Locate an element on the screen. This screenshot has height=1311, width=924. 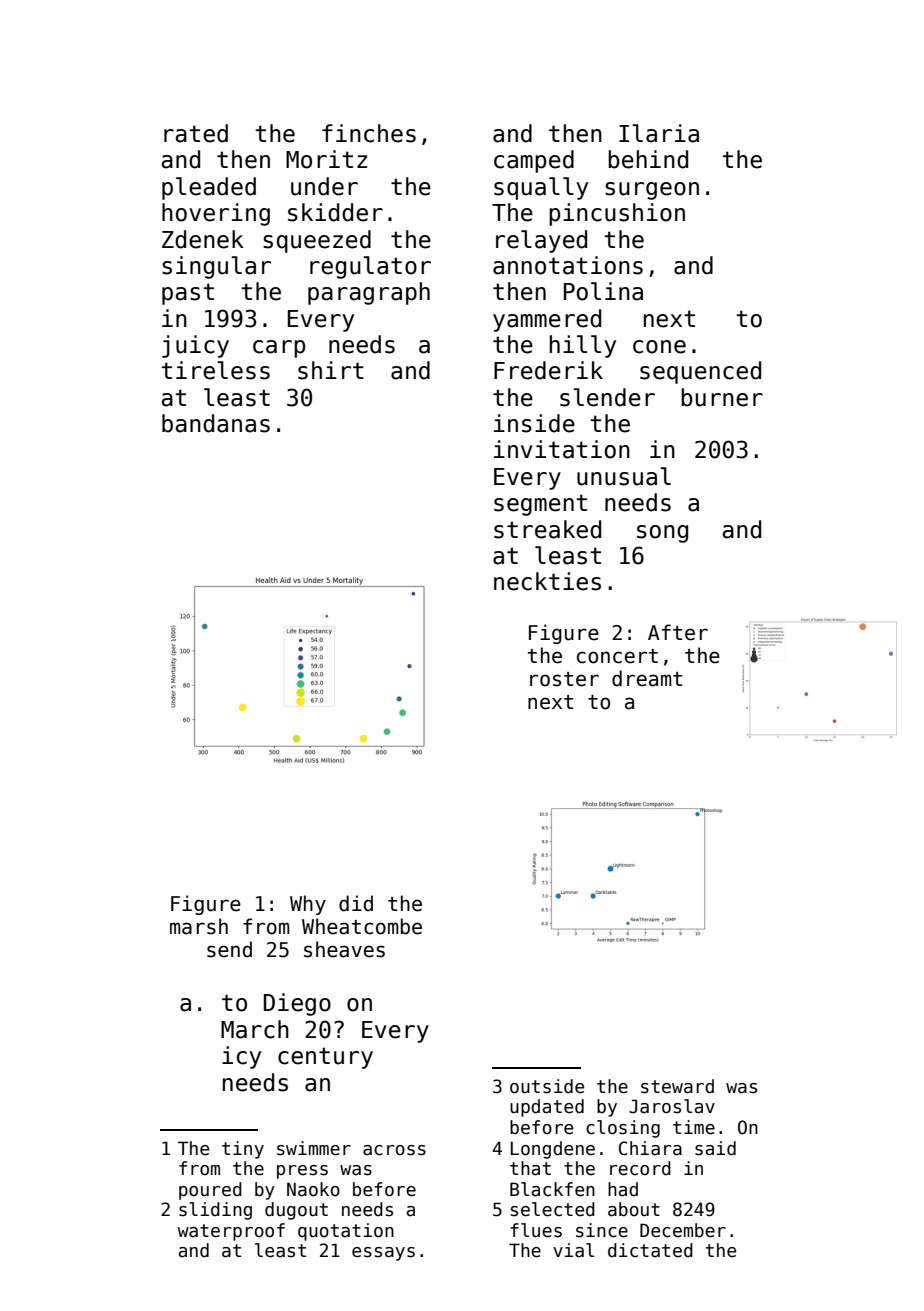
After is located at coordinates (678, 632).
